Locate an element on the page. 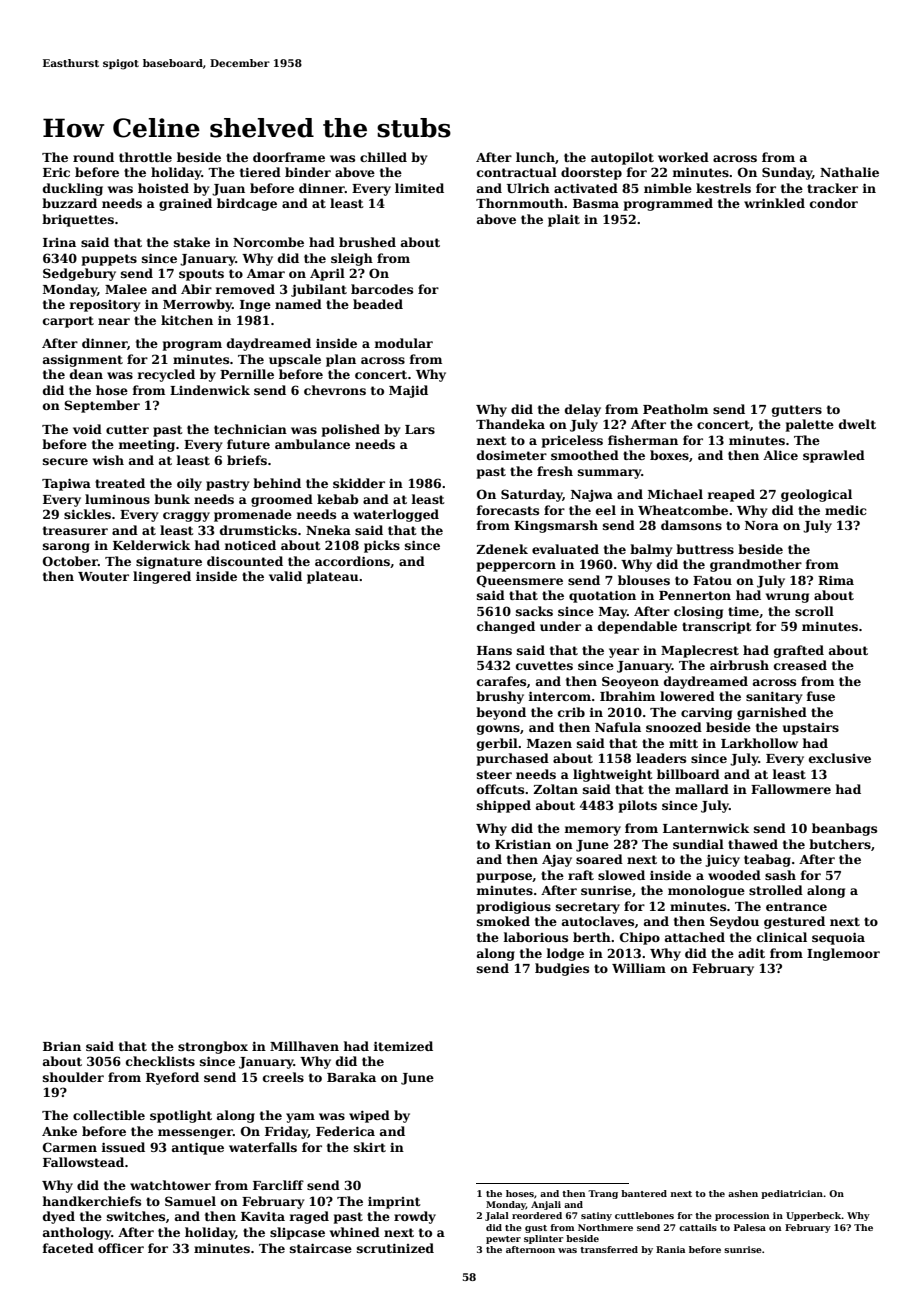 This image has height=1308, width=924. Alice is located at coordinates (780, 455).
